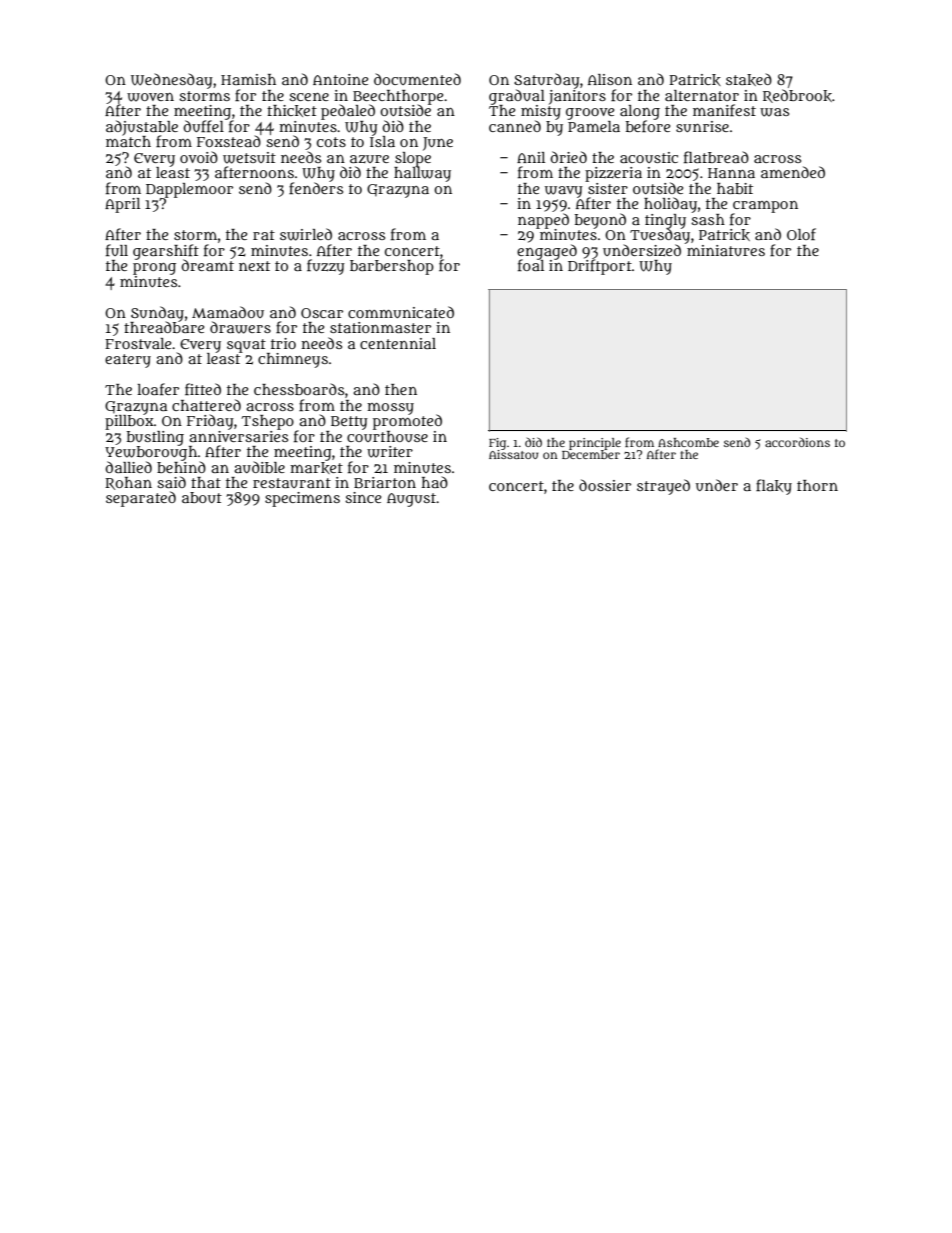 Image resolution: width=952 pixels, height=1233 pixels. Describe the element at coordinates (417, 79) in the document. I see `documented` at that location.
